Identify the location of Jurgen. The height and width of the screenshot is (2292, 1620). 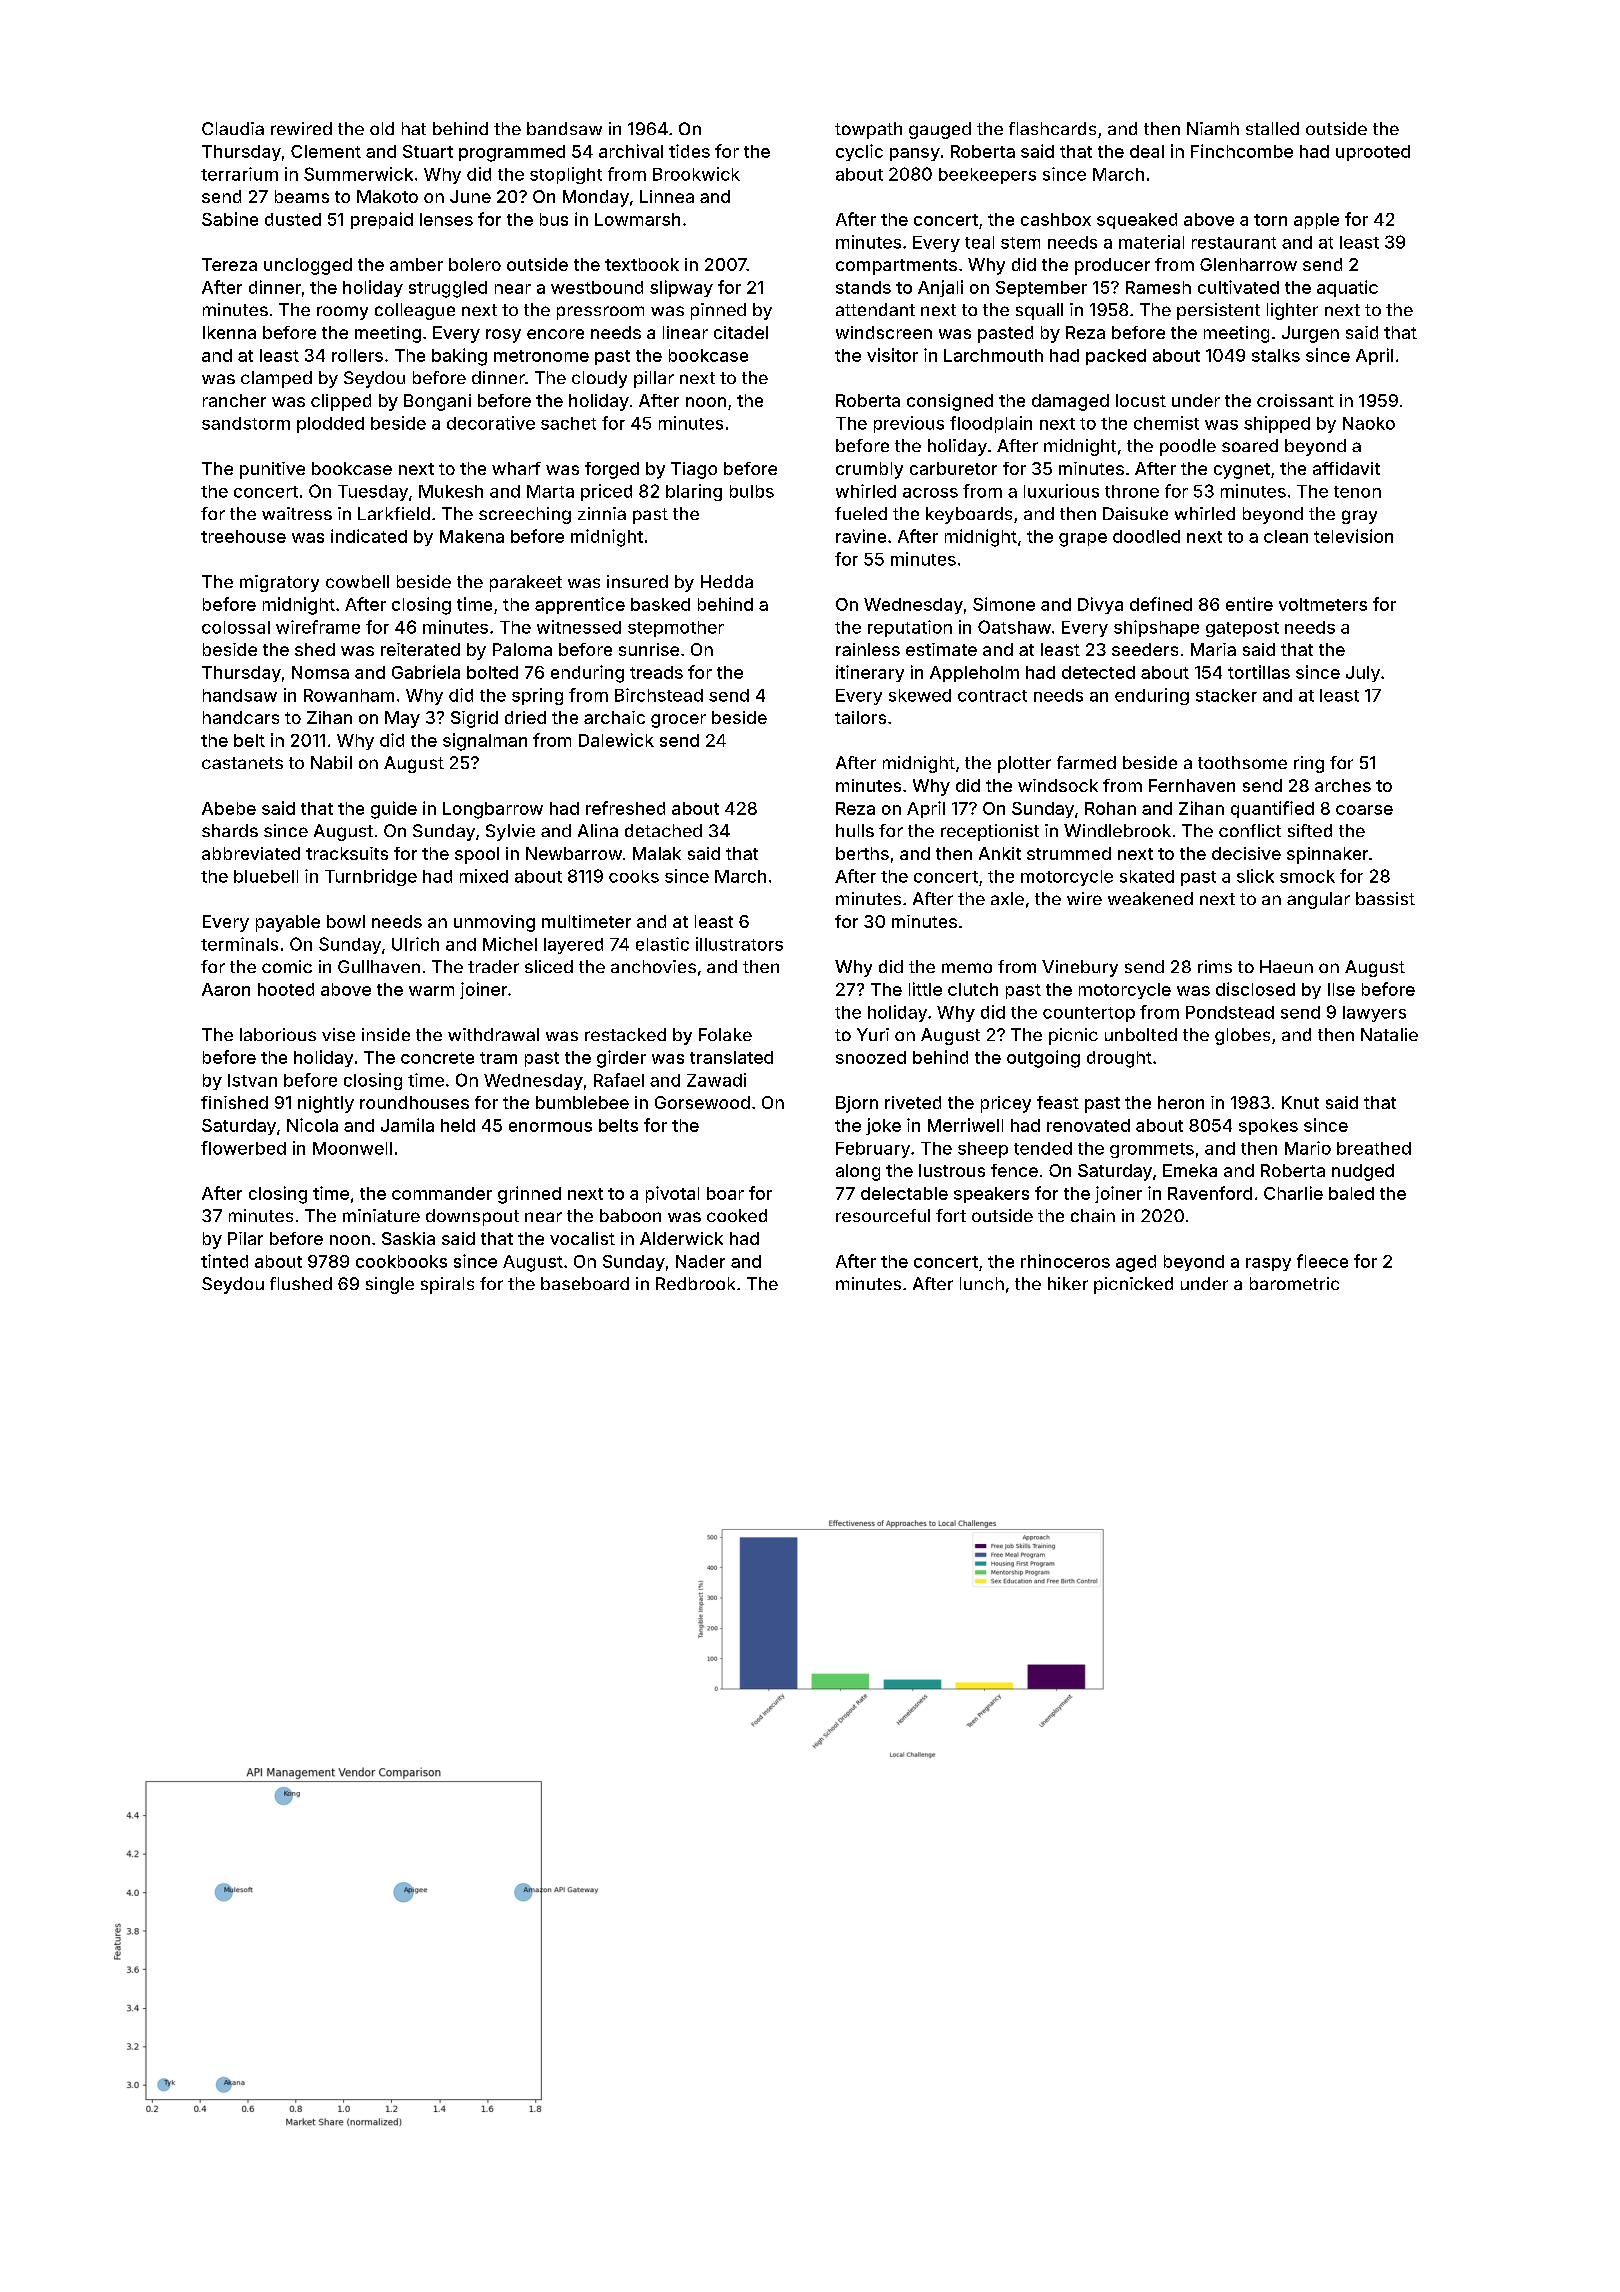
(1310, 334).
